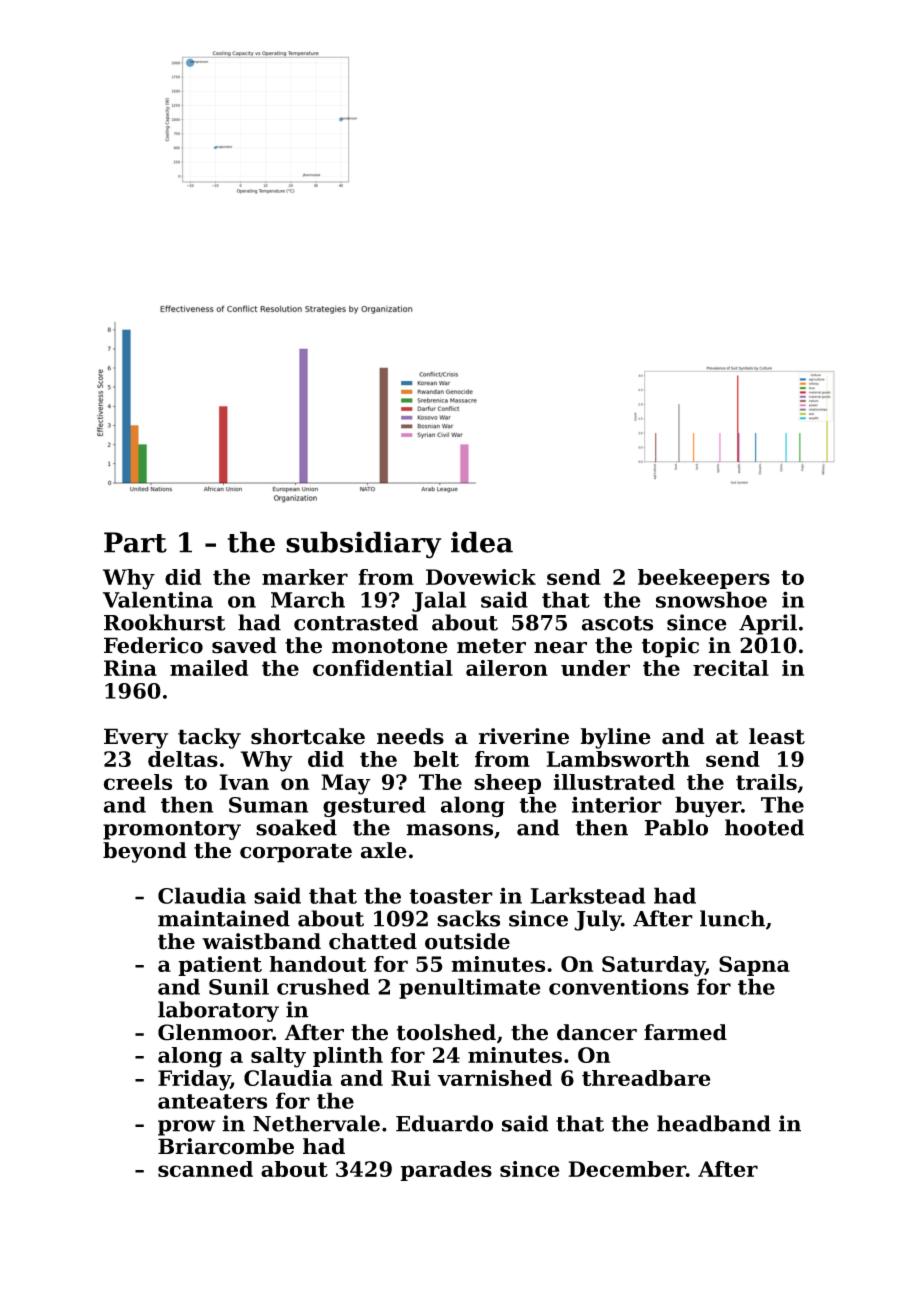 This screenshot has height=1316, width=908. Describe the element at coordinates (704, 579) in the screenshot. I see `beekeepers` at that location.
